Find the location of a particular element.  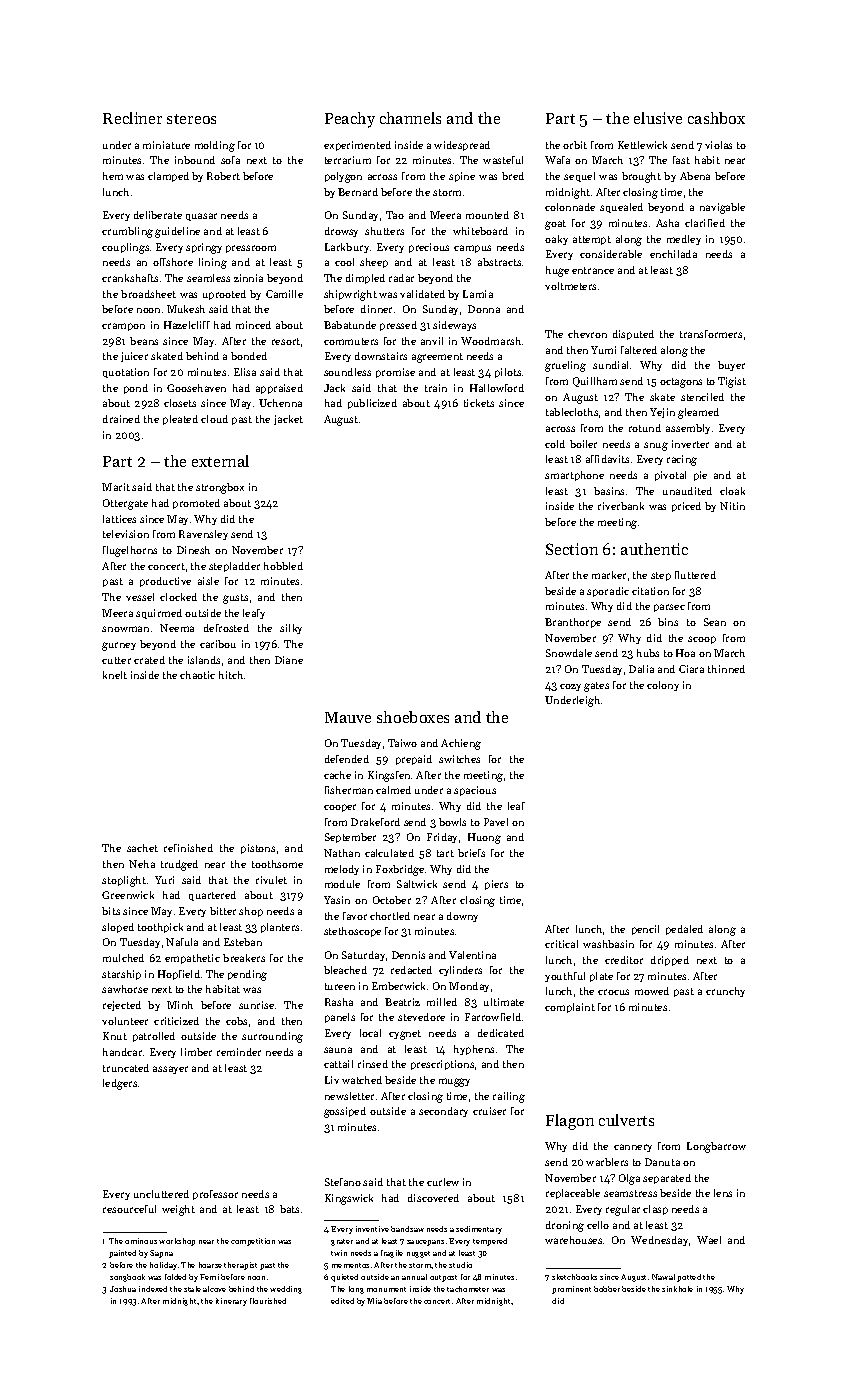

panels is located at coordinates (340, 1018).
